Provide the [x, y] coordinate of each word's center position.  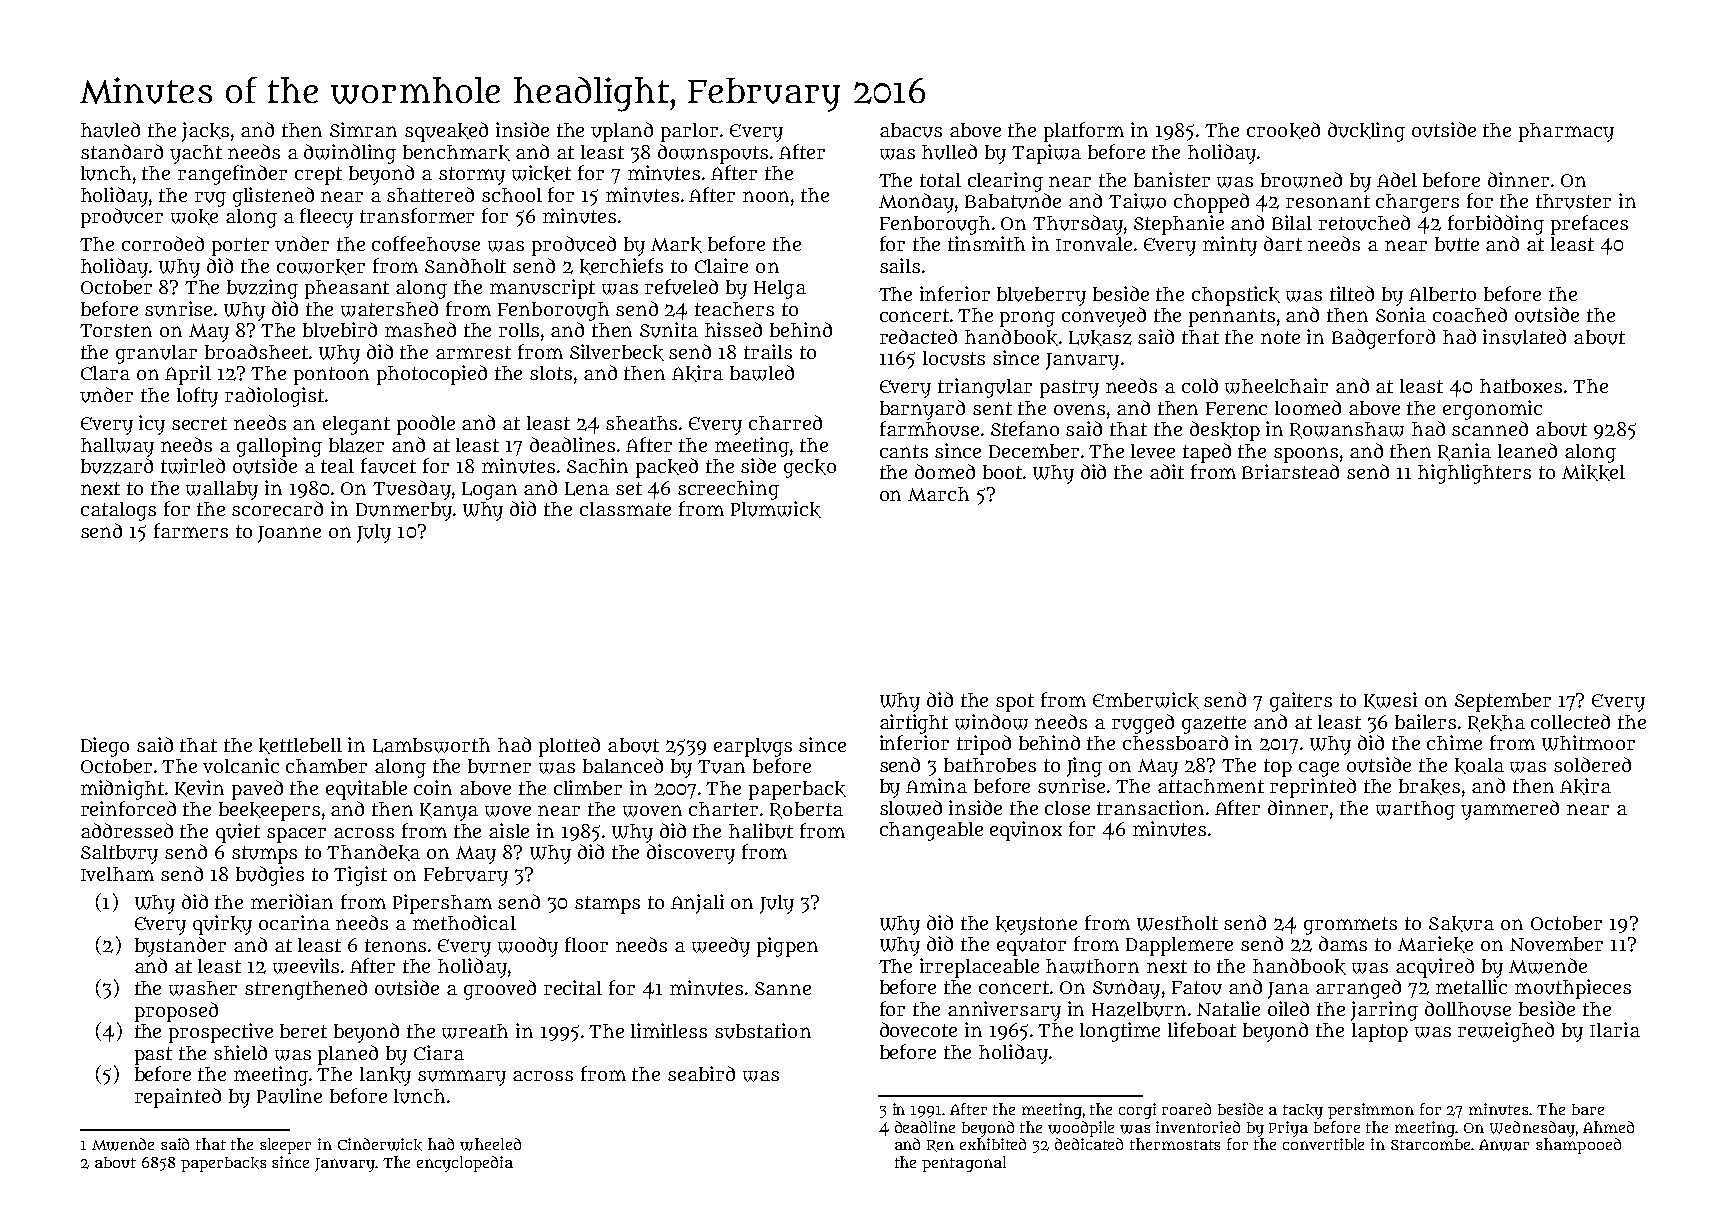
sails [900, 265]
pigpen [787, 947]
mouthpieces [1573, 989]
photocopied [432, 375]
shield [240, 1052]
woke [194, 217]
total [940, 180]
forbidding [1496, 225]
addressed [127, 830]
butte [1457, 244]
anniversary [1004, 1011]
